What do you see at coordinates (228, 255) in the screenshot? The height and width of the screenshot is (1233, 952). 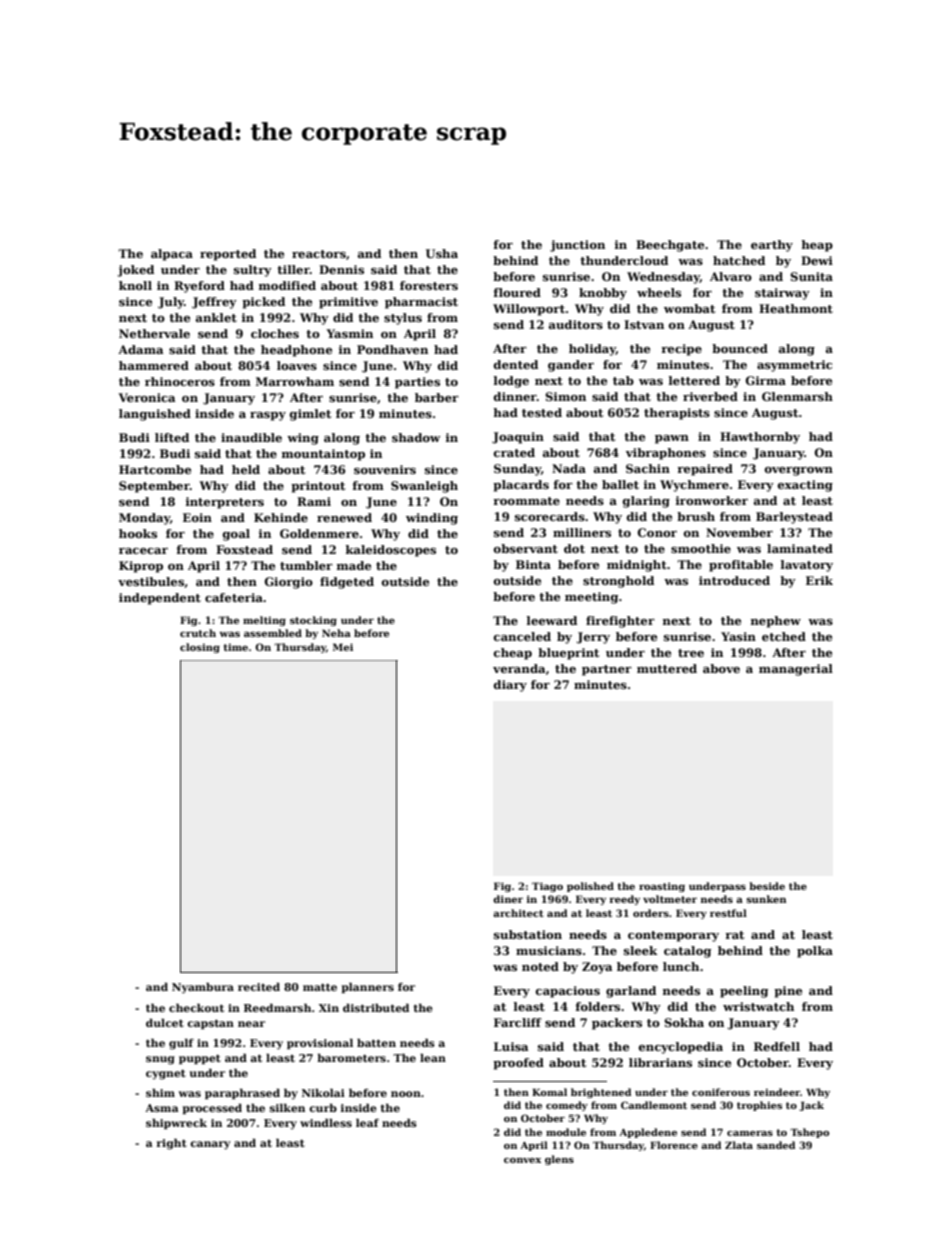 I see `reported` at bounding box center [228, 255].
